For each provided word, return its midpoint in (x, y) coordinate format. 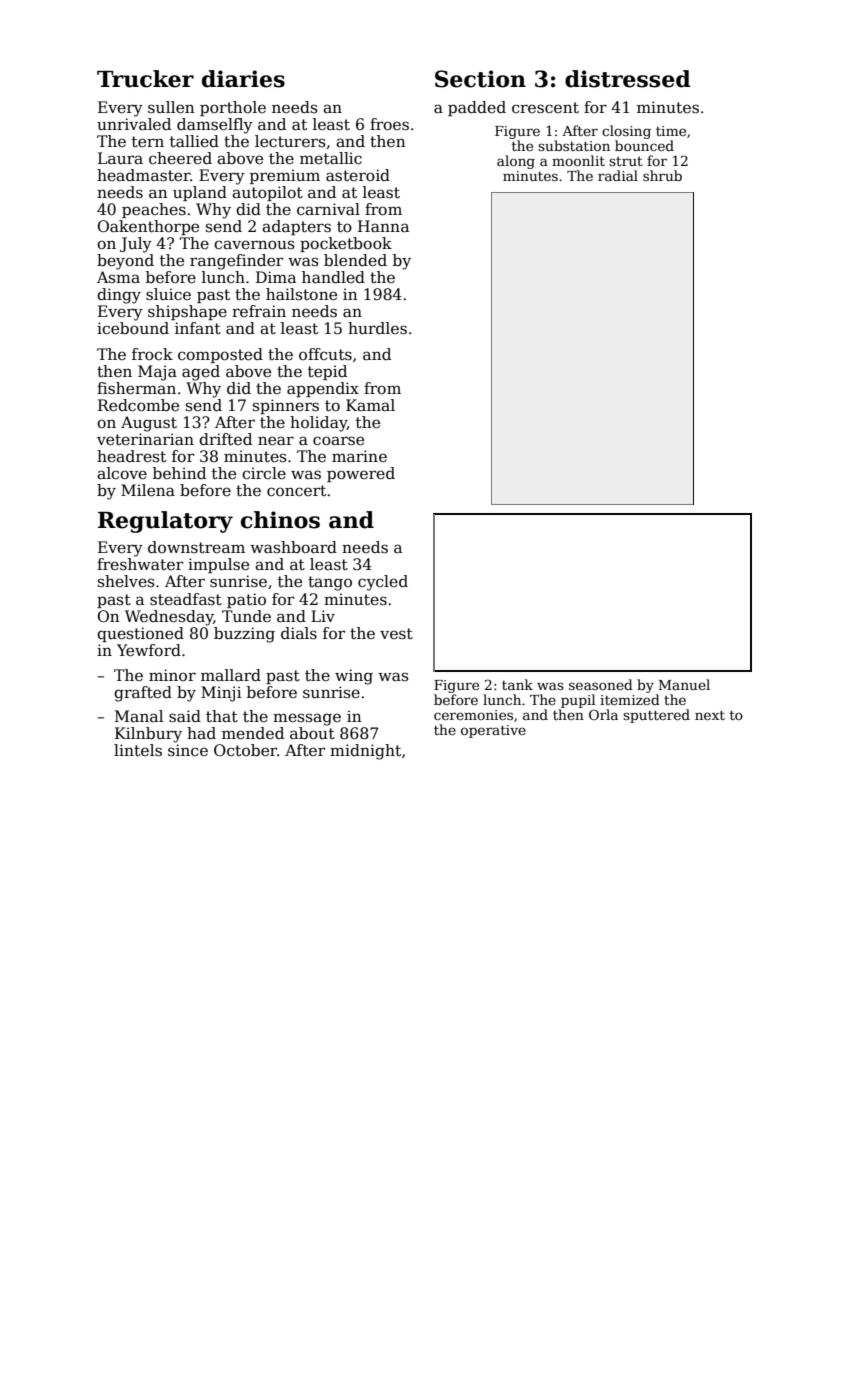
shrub (662, 175)
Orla (603, 714)
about (312, 733)
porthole (233, 108)
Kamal (370, 405)
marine (359, 456)
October (245, 750)
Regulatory (165, 522)
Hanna (383, 226)
